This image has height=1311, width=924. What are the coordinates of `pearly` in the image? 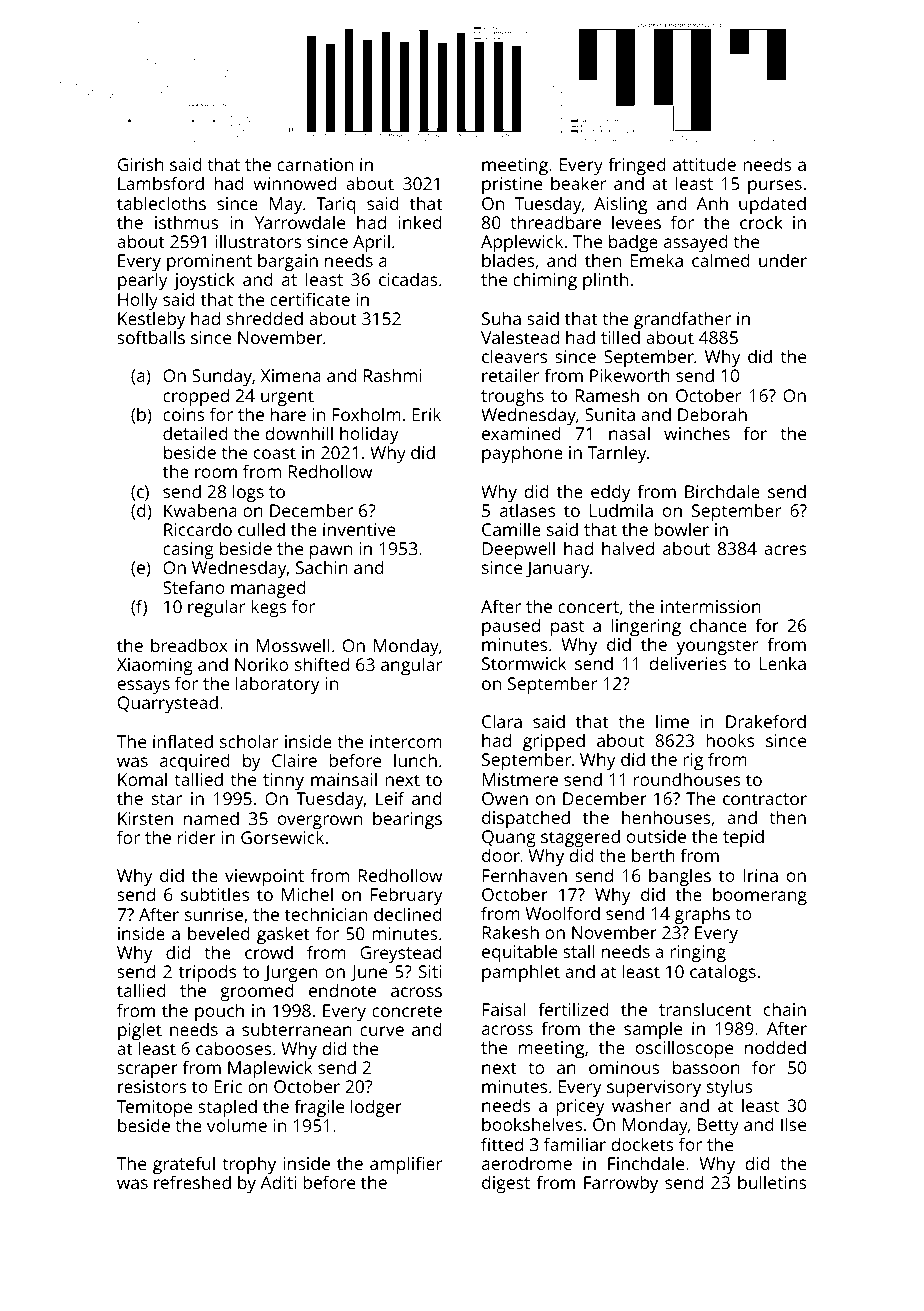 It's located at (142, 281).
